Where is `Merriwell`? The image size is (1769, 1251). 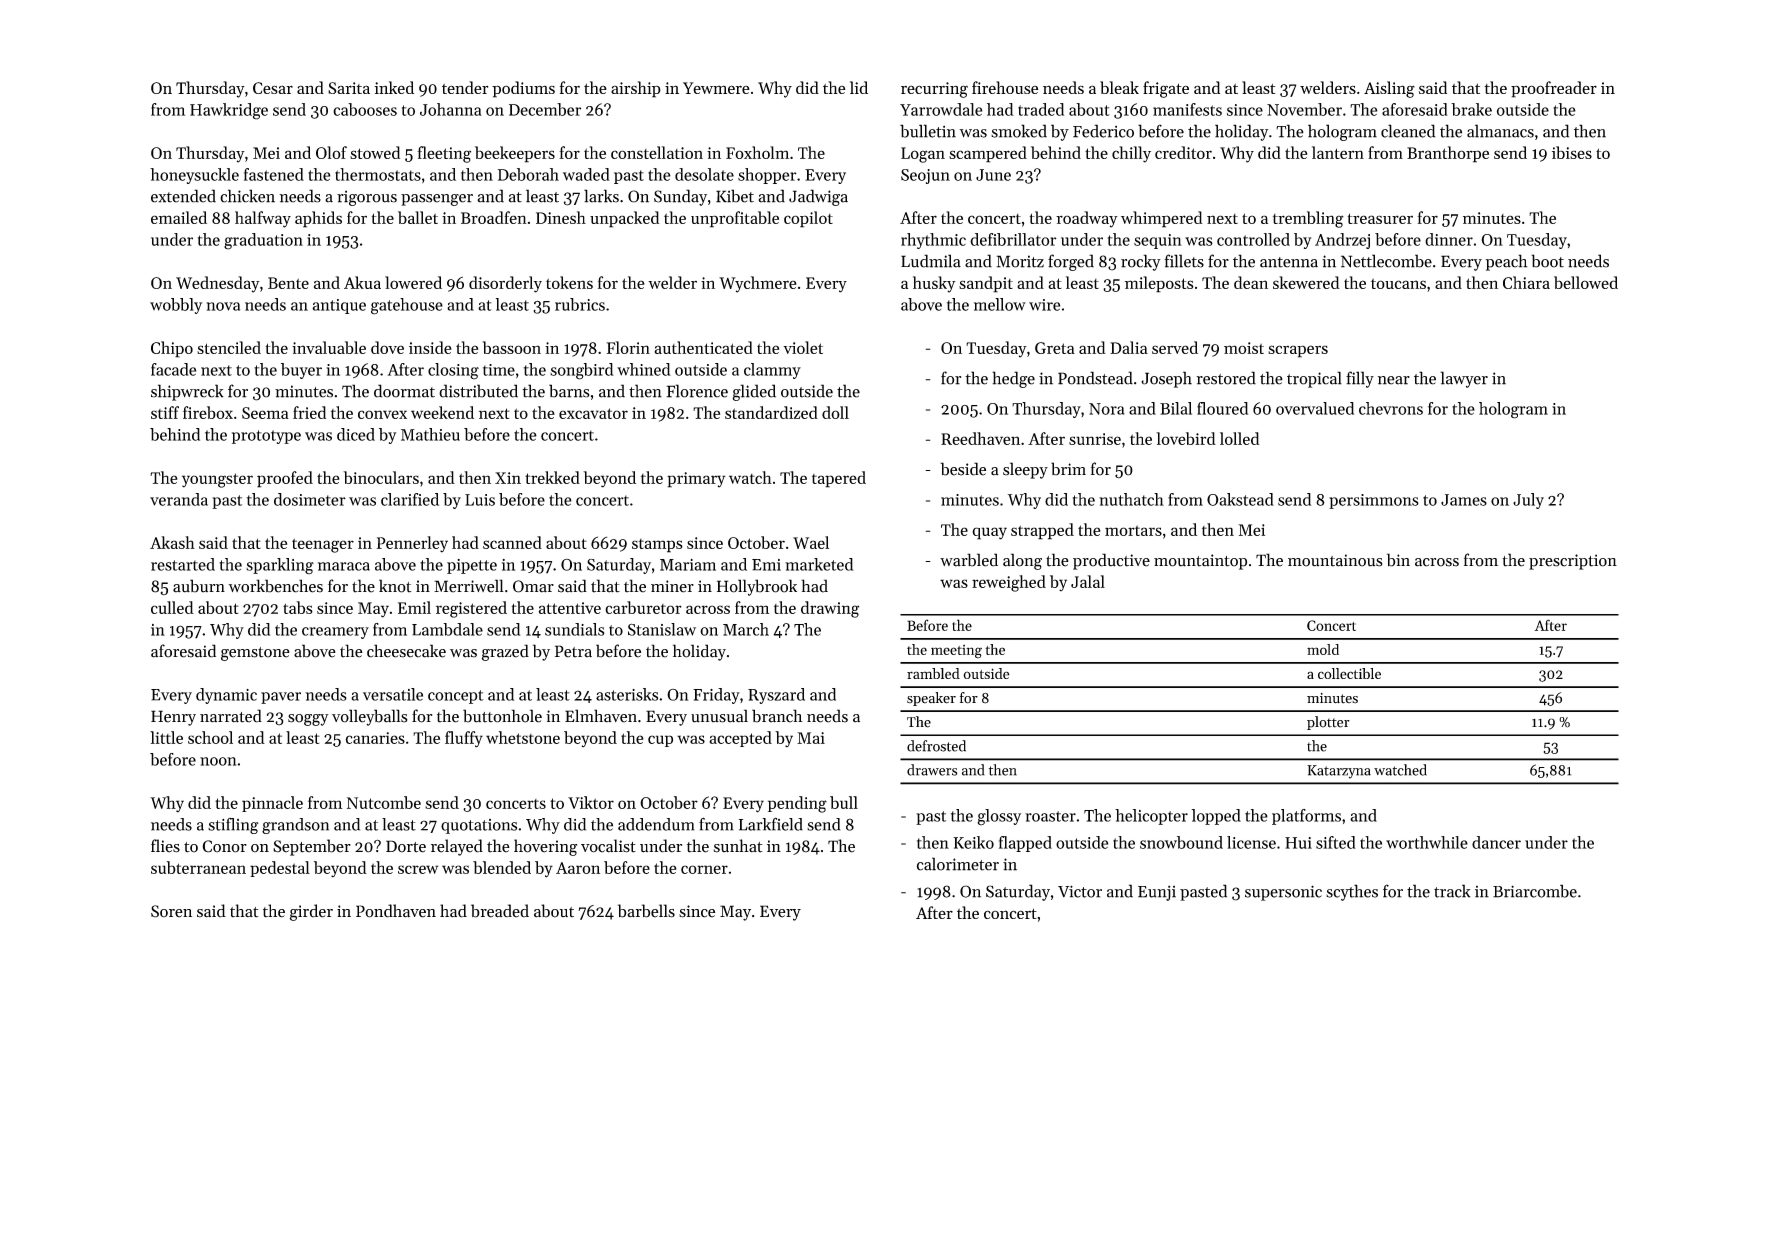 Merriwell is located at coordinates (469, 586).
